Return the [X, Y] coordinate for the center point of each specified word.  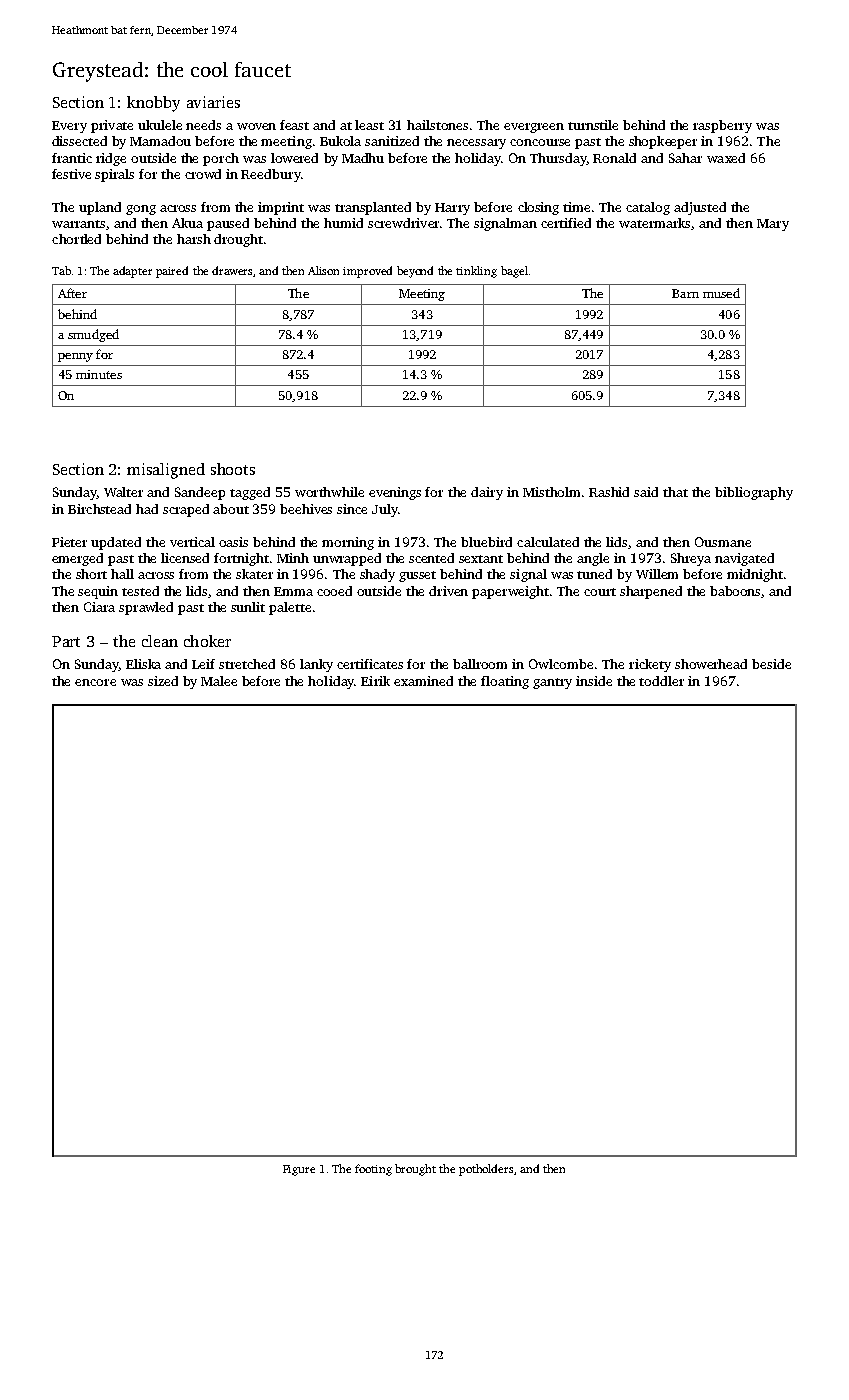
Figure [299, 1170]
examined [423, 681]
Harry [452, 209]
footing [373, 1170]
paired [172, 272]
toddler [661, 681]
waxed [726, 158]
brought [415, 1170]
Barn [685, 293]
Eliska [143, 664]
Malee [219, 681]
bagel [514, 272]
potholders [486, 1170]
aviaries [213, 102]
